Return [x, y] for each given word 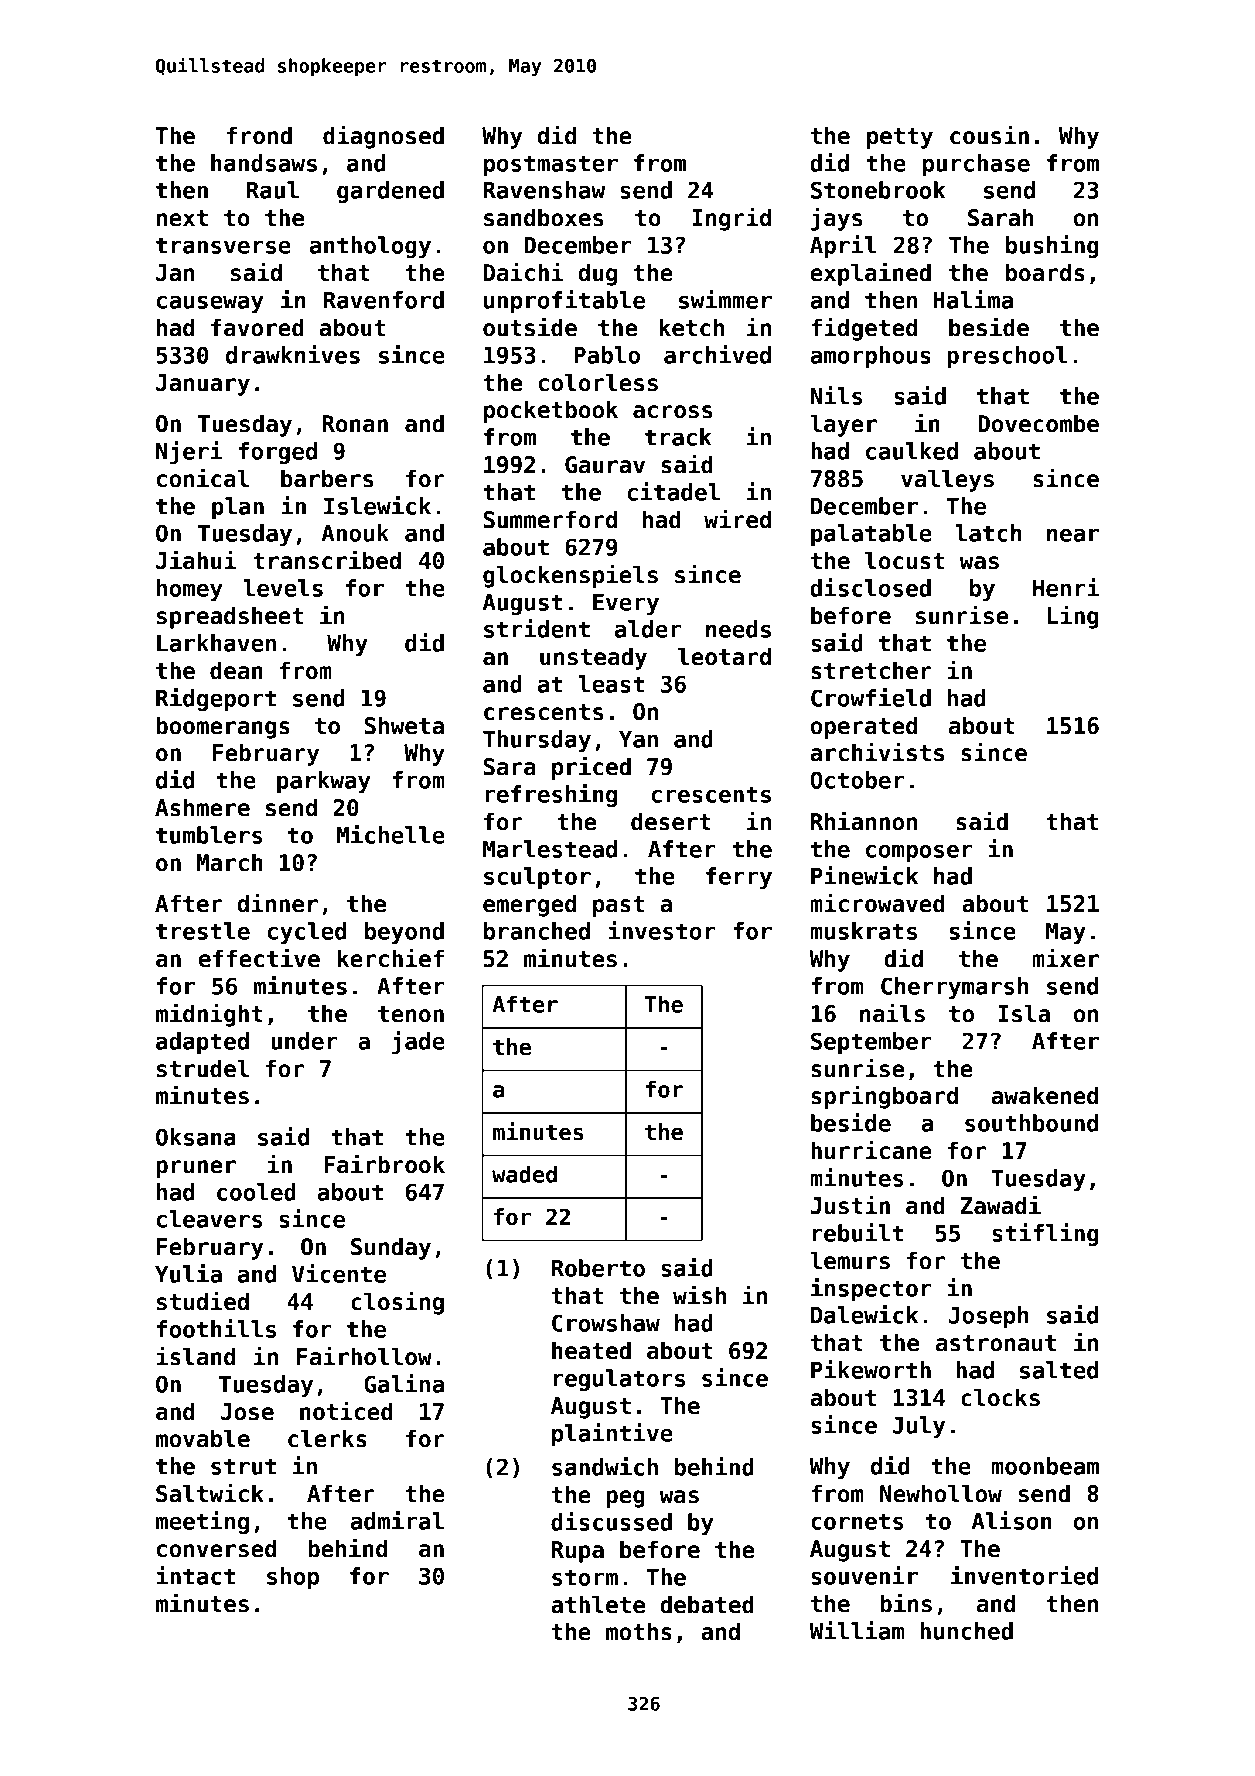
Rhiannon [864, 821]
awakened [1044, 1095]
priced [591, 768]
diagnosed [383, 137]
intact [195, 1575]
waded [524, 1174]
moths [639, 1631]
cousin [989, 135]
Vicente [339, 1273]
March [230, 862]
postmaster [551, 165]
